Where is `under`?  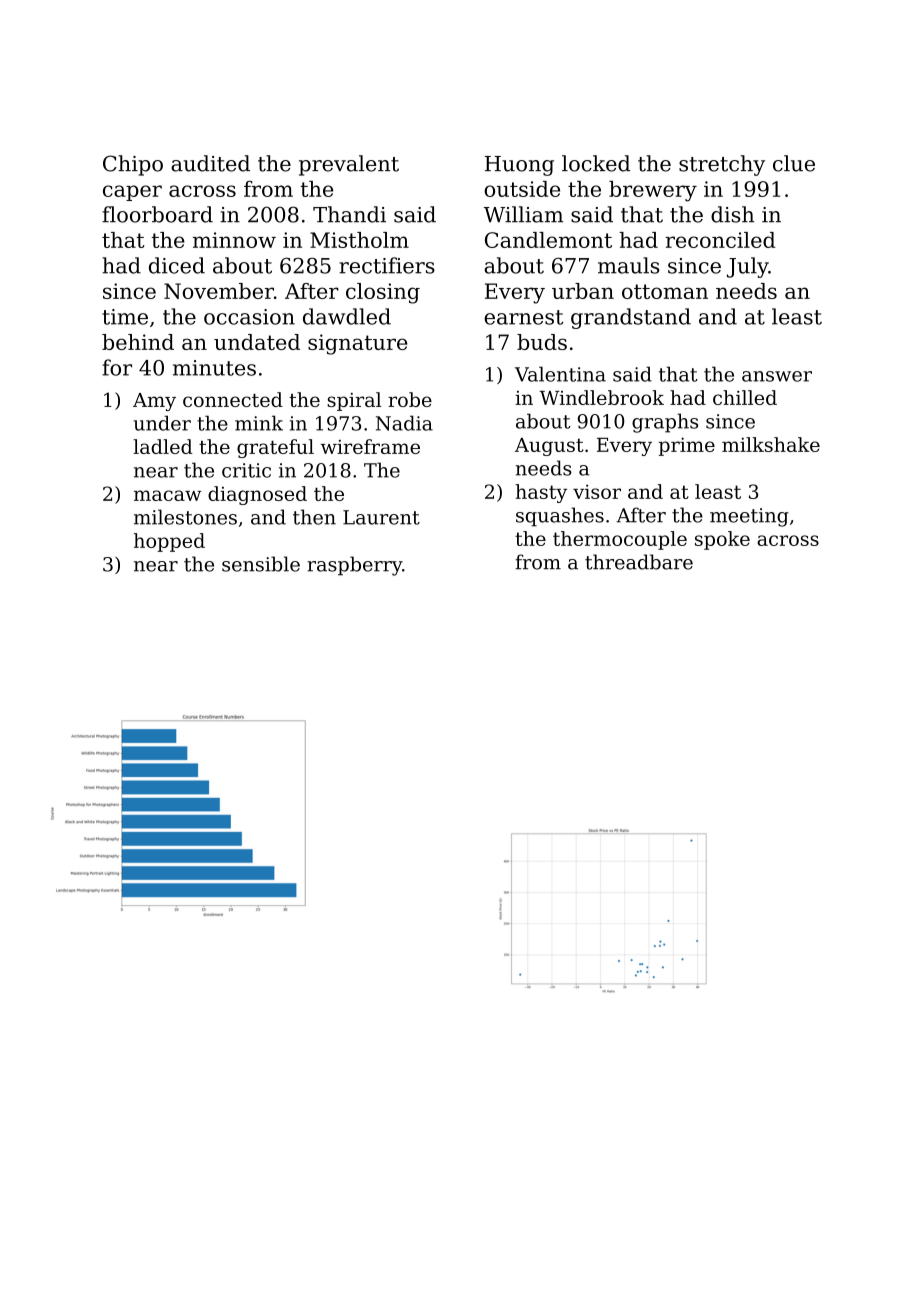 under is located at coordinates (162, 423).
